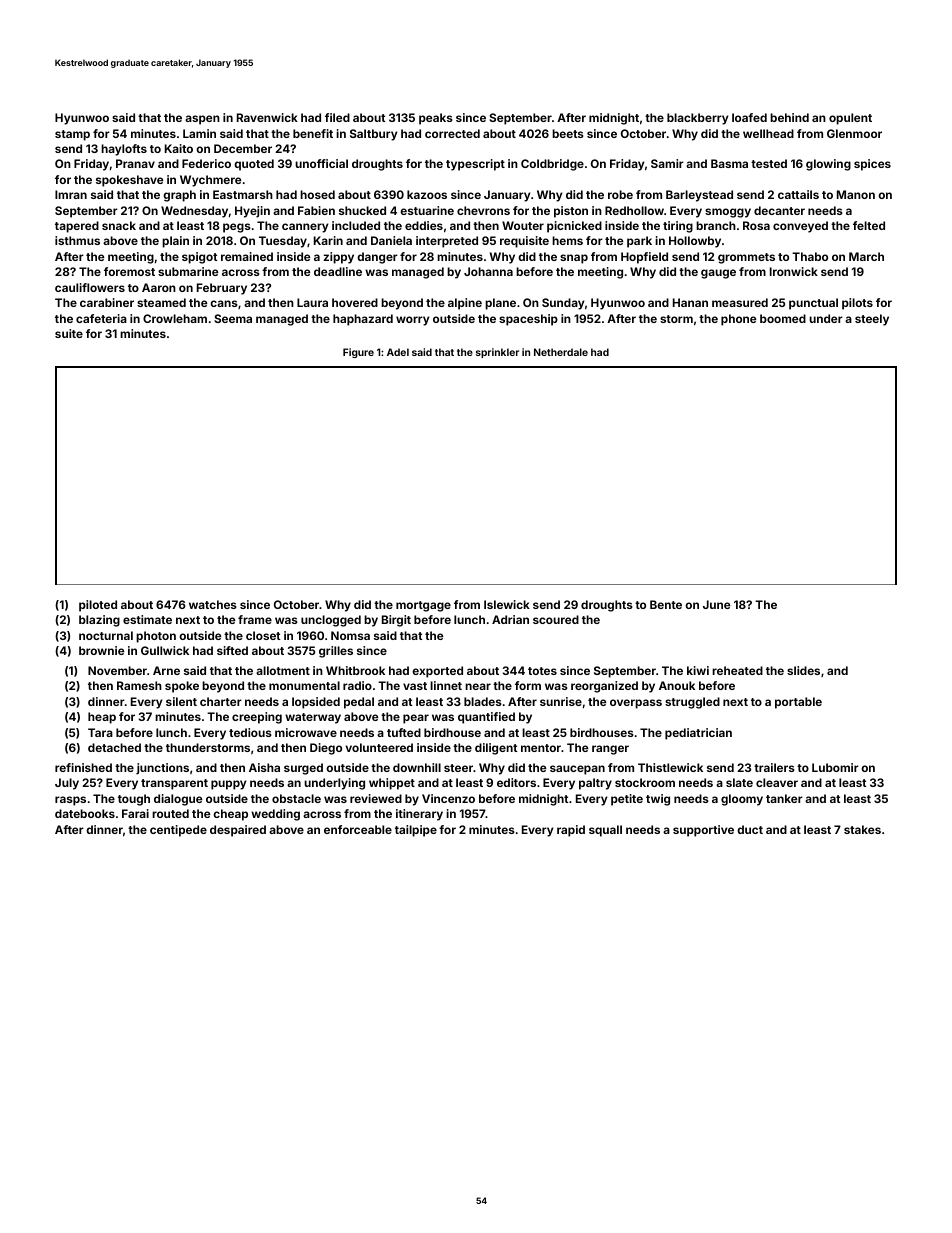 The width and height of the document is (952, 1233). I want to click on Netherdale, so click(561, 352).
